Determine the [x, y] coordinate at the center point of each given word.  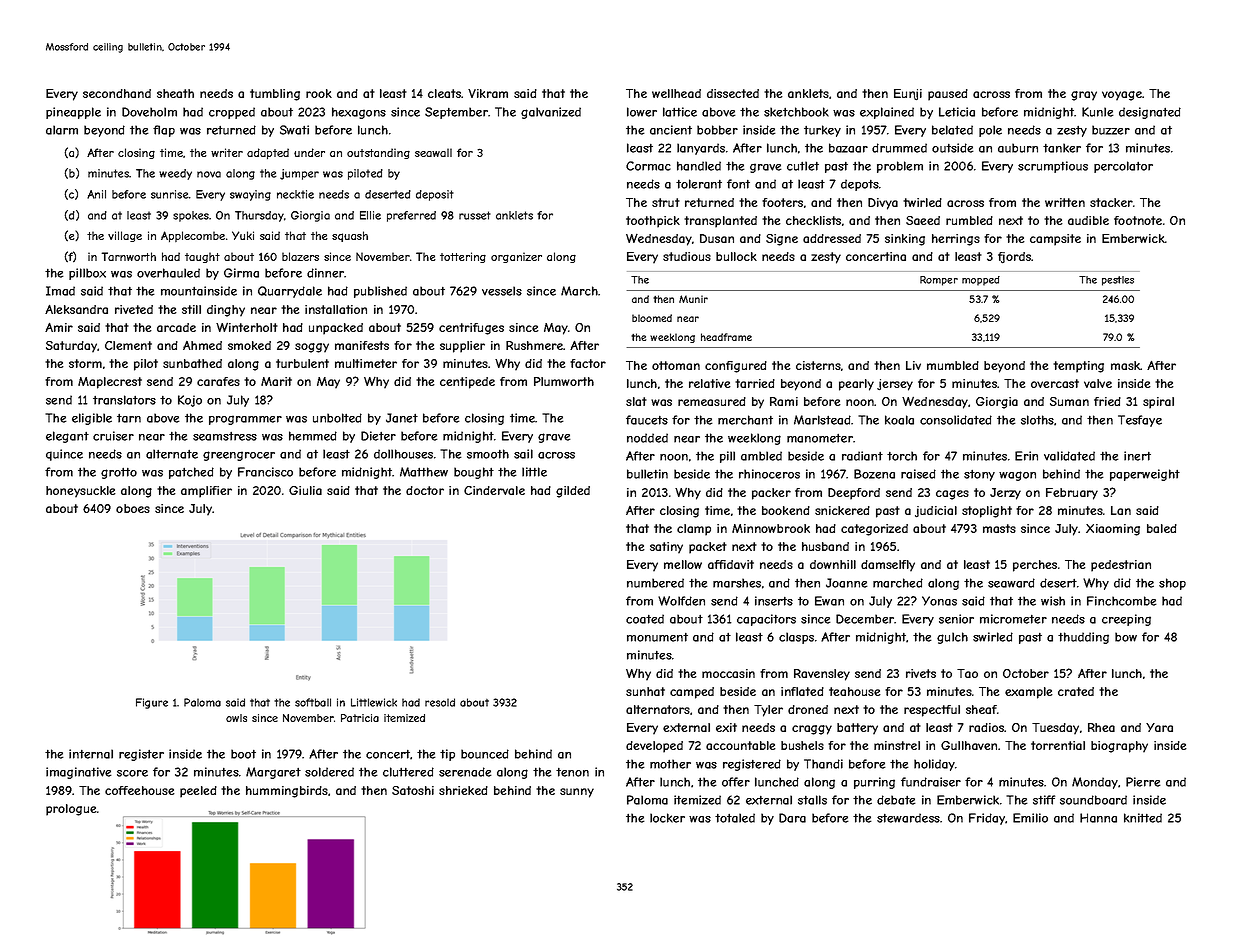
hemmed [313, 436]
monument [657, 637]
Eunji [908, 95]
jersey [895, 385]
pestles [1118, 281]
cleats [444, 93]
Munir [693, 299]
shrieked [463, 790]
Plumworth [564, 381]
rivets [921, 673]
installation [336, 309]
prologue [71, 810]
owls [236, 718]
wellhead [676, 93]
